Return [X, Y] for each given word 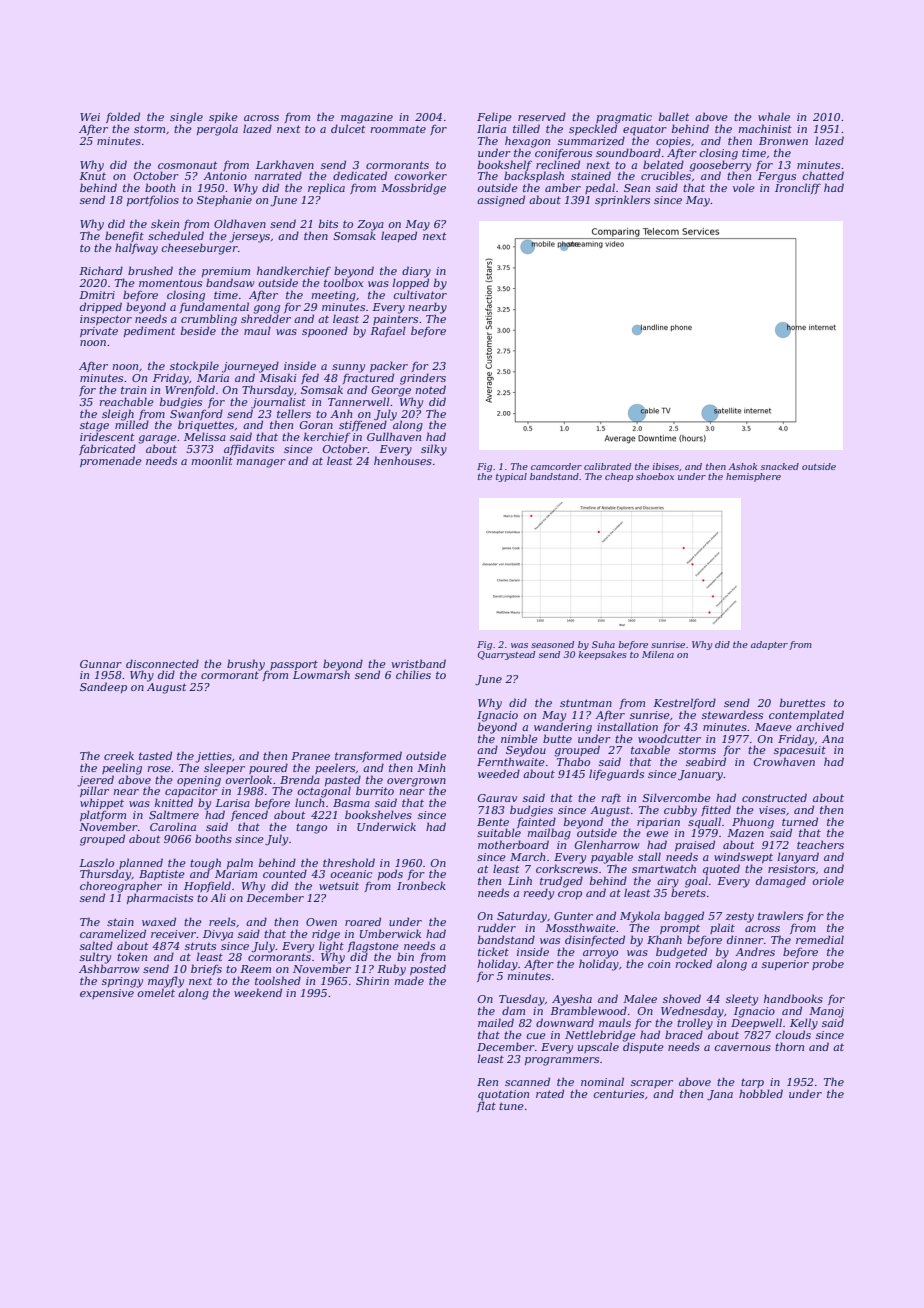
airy [668, 882]
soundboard [628, 152]
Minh [431, 767]
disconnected [162, 663]
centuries [618, 1094]
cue [536, 1036]
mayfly [166, 982]
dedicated [360, 175]
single [186, 118]
